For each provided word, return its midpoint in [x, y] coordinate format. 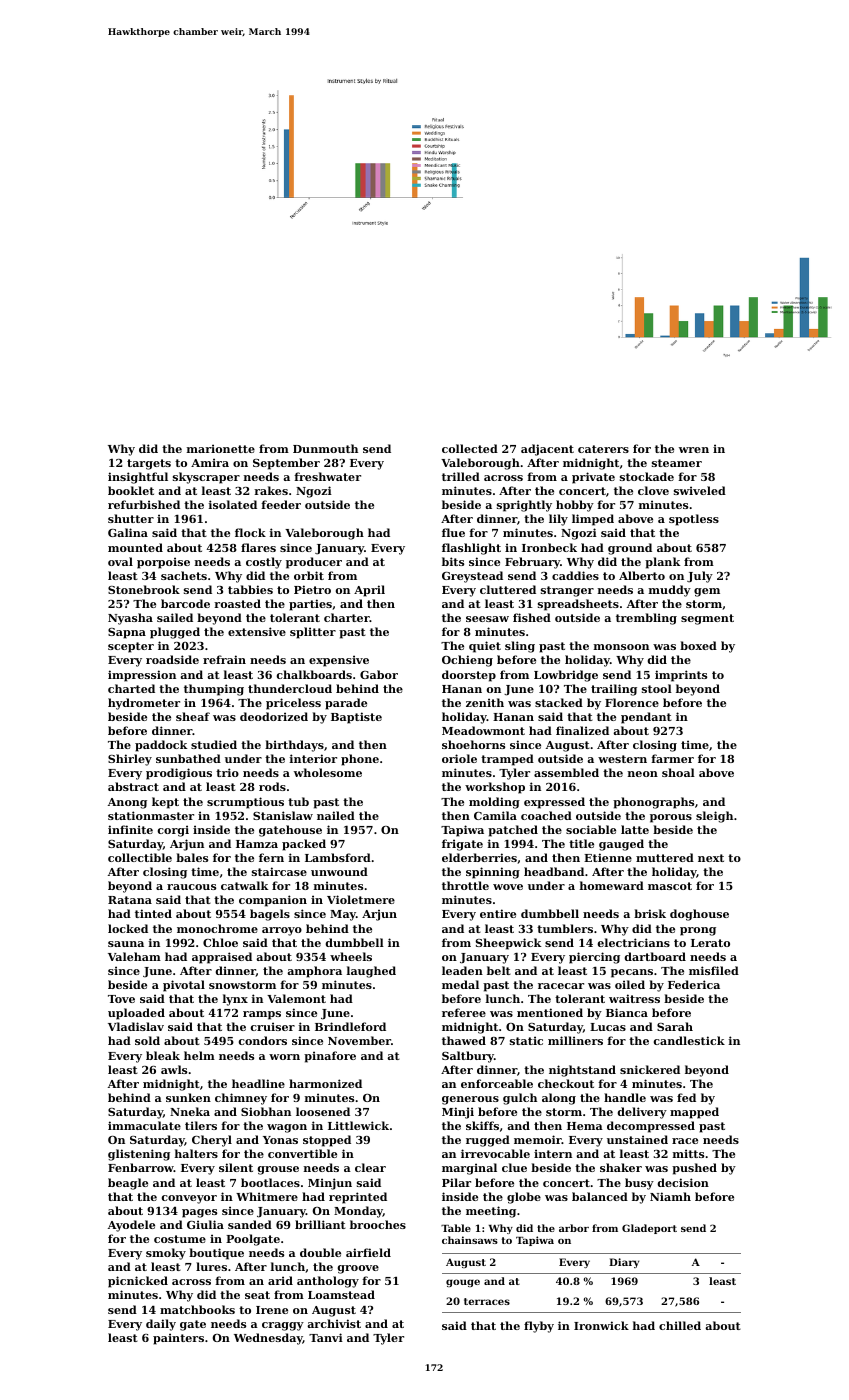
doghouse [699, 915]
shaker [621, 1167]
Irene [272, 1310]
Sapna [127, 633]
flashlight [471, 549]
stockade [647, 476]
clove [653, 490]
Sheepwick [508, 944]
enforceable [497, 1083]
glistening [139, 1155]
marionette [221, 448]
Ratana [130, 900]
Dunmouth [325, 448]
